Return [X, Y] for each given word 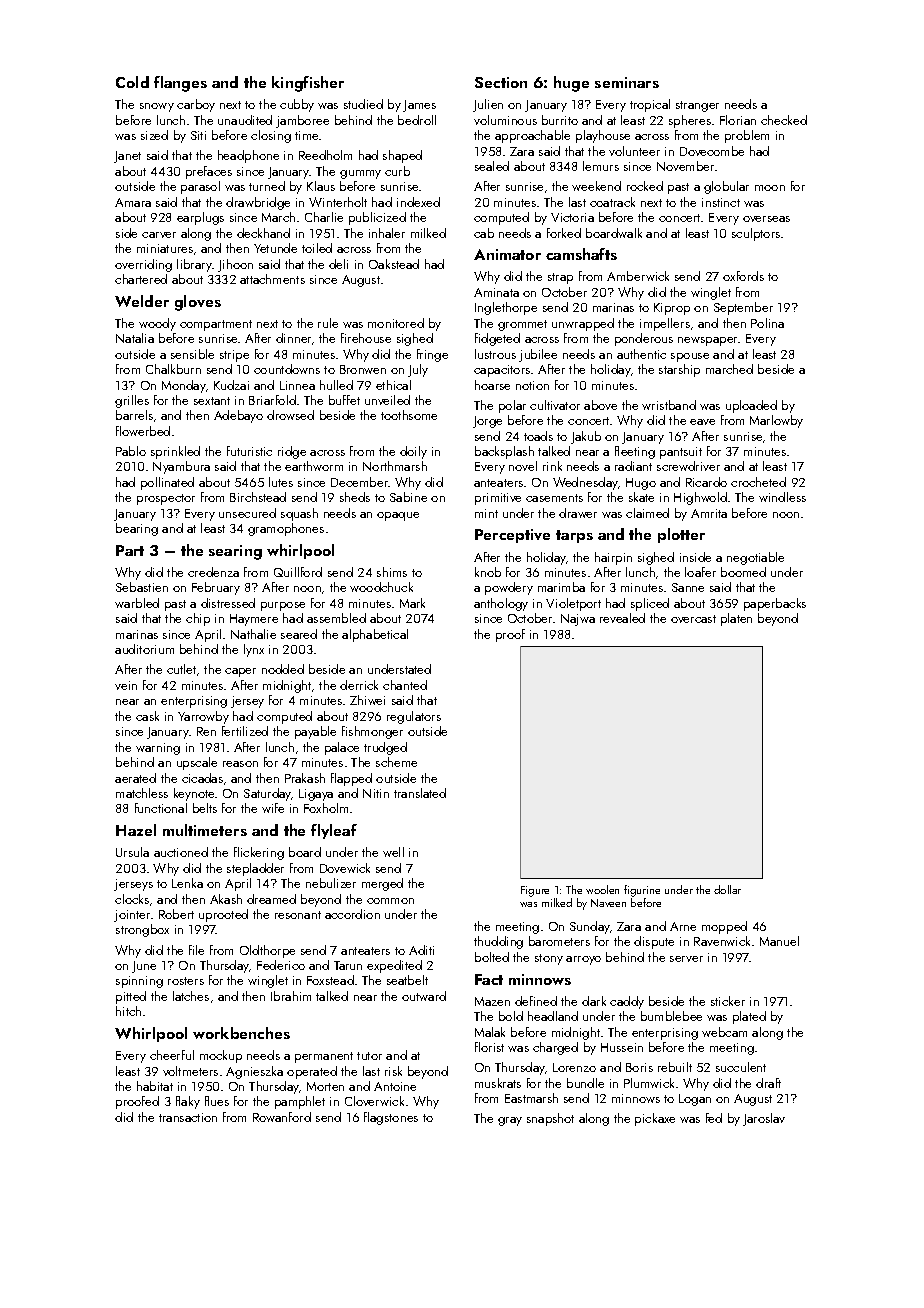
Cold [132, 82]
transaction [188, 1117]
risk [393, 1071]
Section [501, 82]
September [743, 308]
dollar [727, 889]
